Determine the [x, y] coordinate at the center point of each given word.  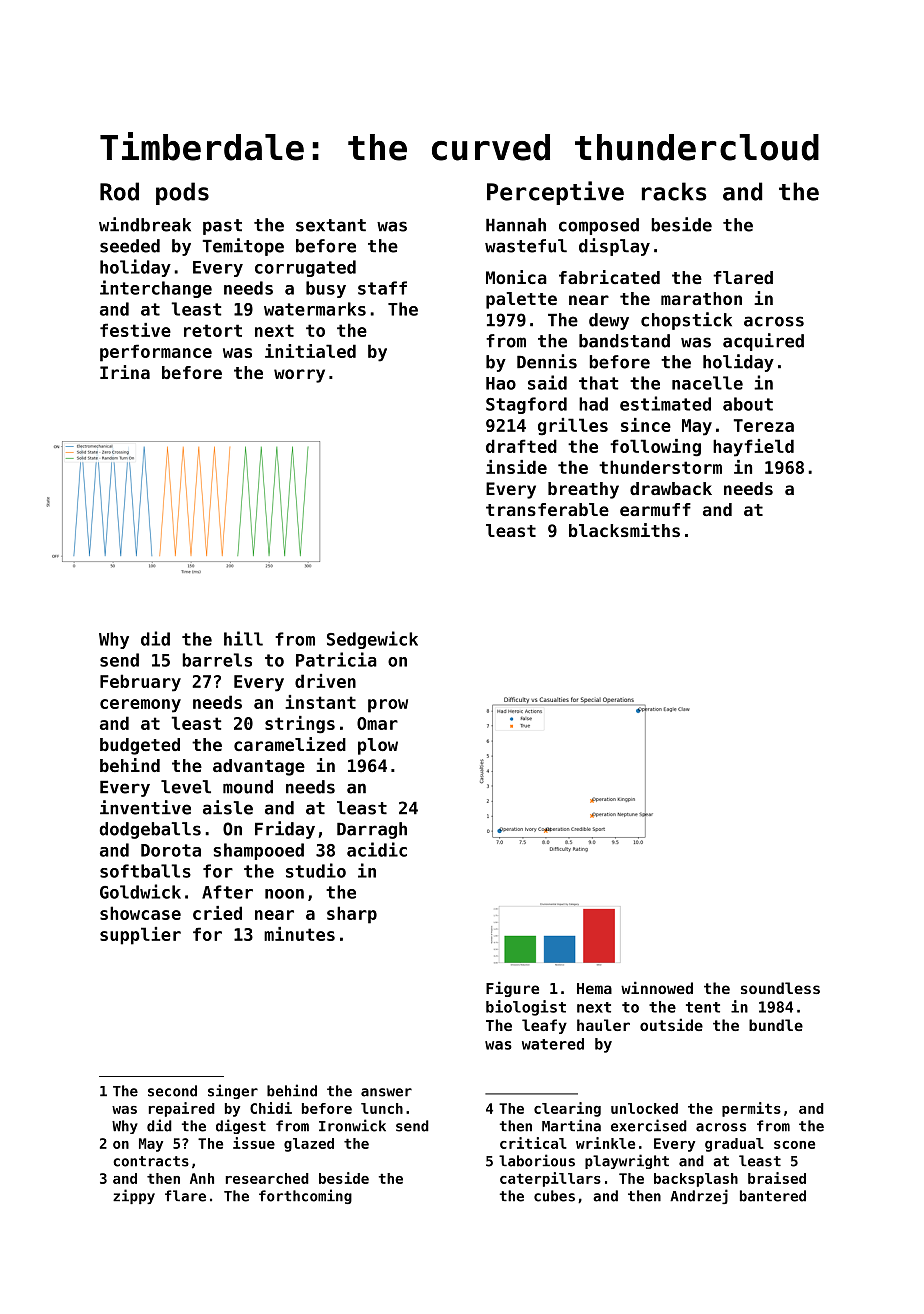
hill [243, 638]
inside [516, 467]
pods [182, 193]
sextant [331, 225]
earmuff [655, 509]
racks [674, 191]
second [172, 1091]
